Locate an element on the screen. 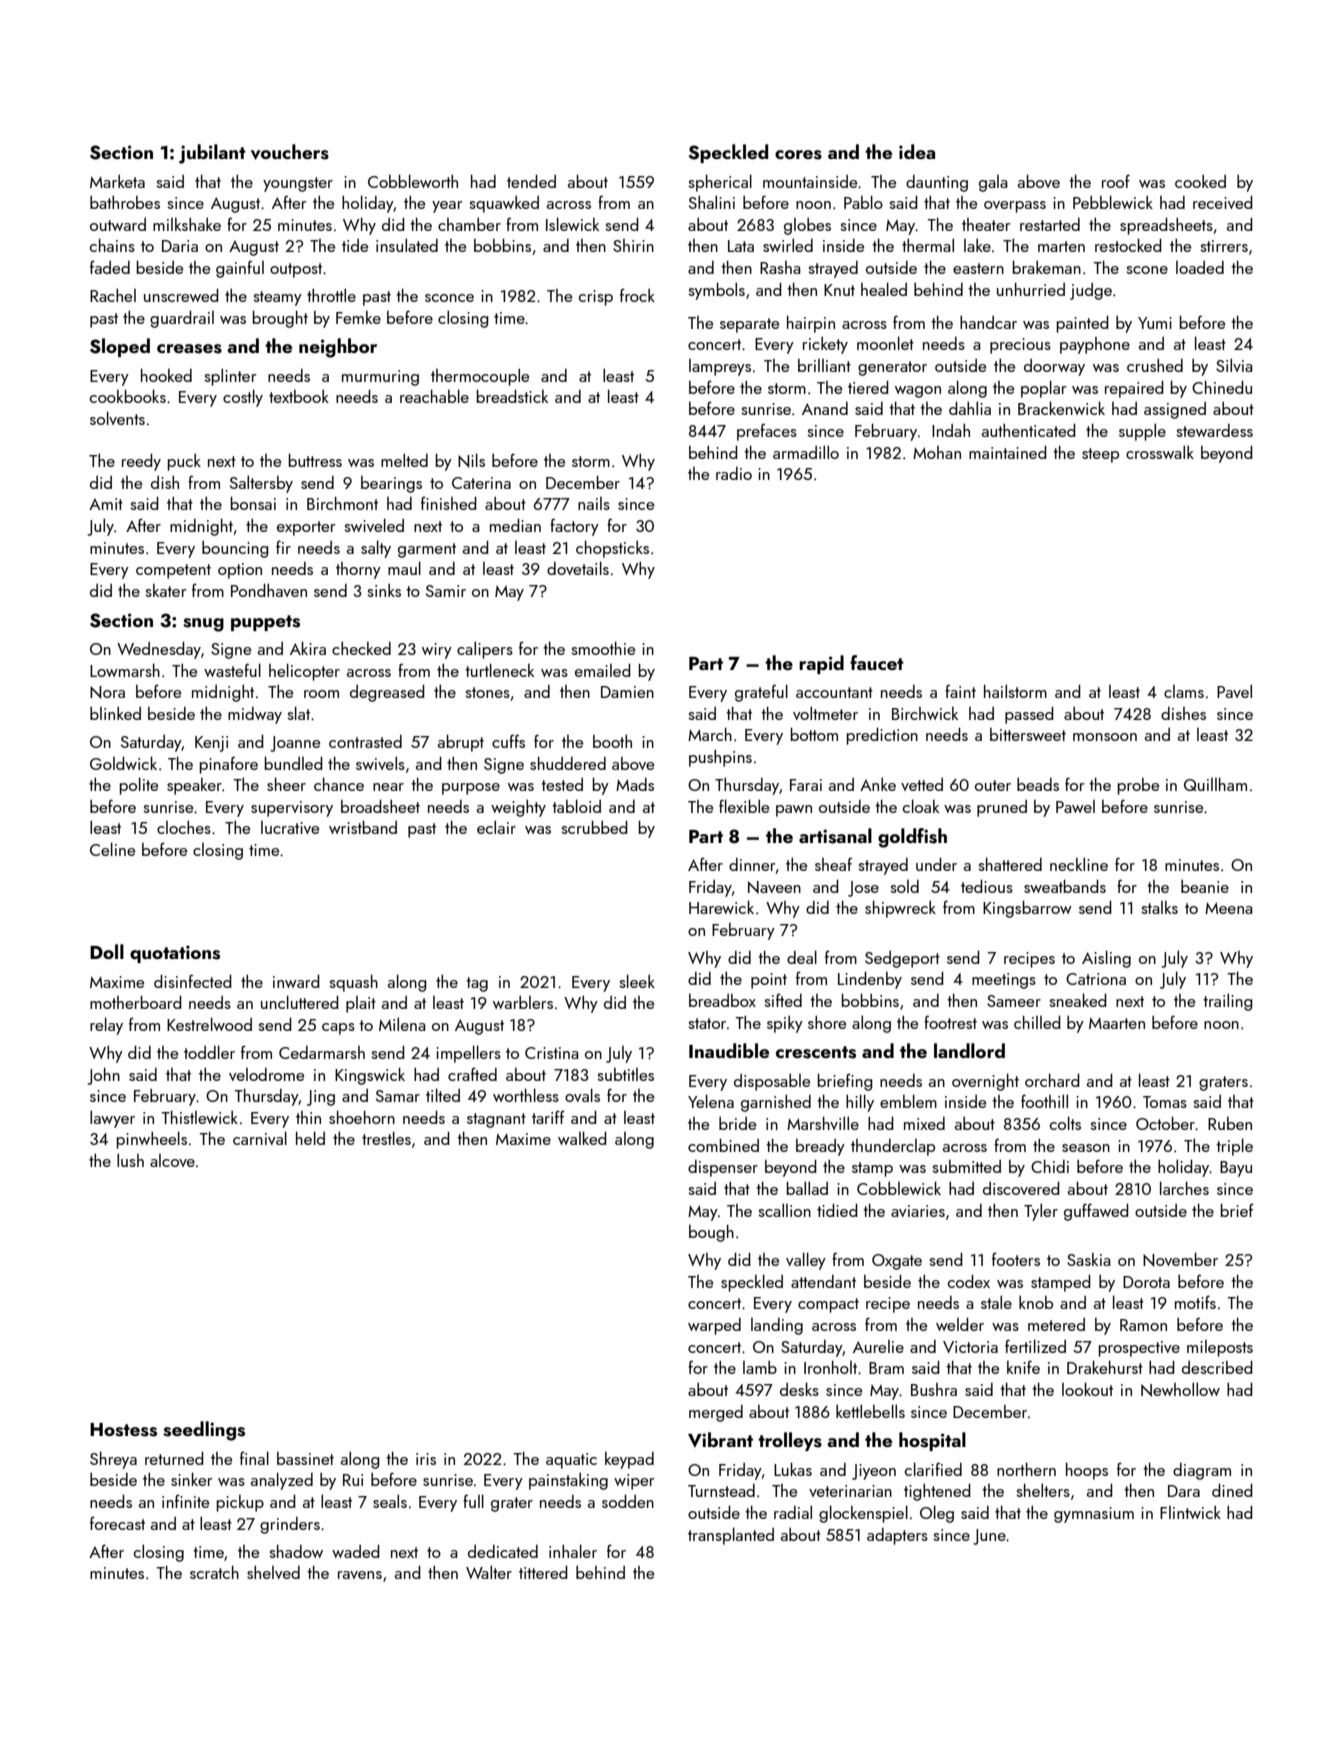 This screenshot has width=1343, height=1739. relay is located at coordinates (106, 1026).
